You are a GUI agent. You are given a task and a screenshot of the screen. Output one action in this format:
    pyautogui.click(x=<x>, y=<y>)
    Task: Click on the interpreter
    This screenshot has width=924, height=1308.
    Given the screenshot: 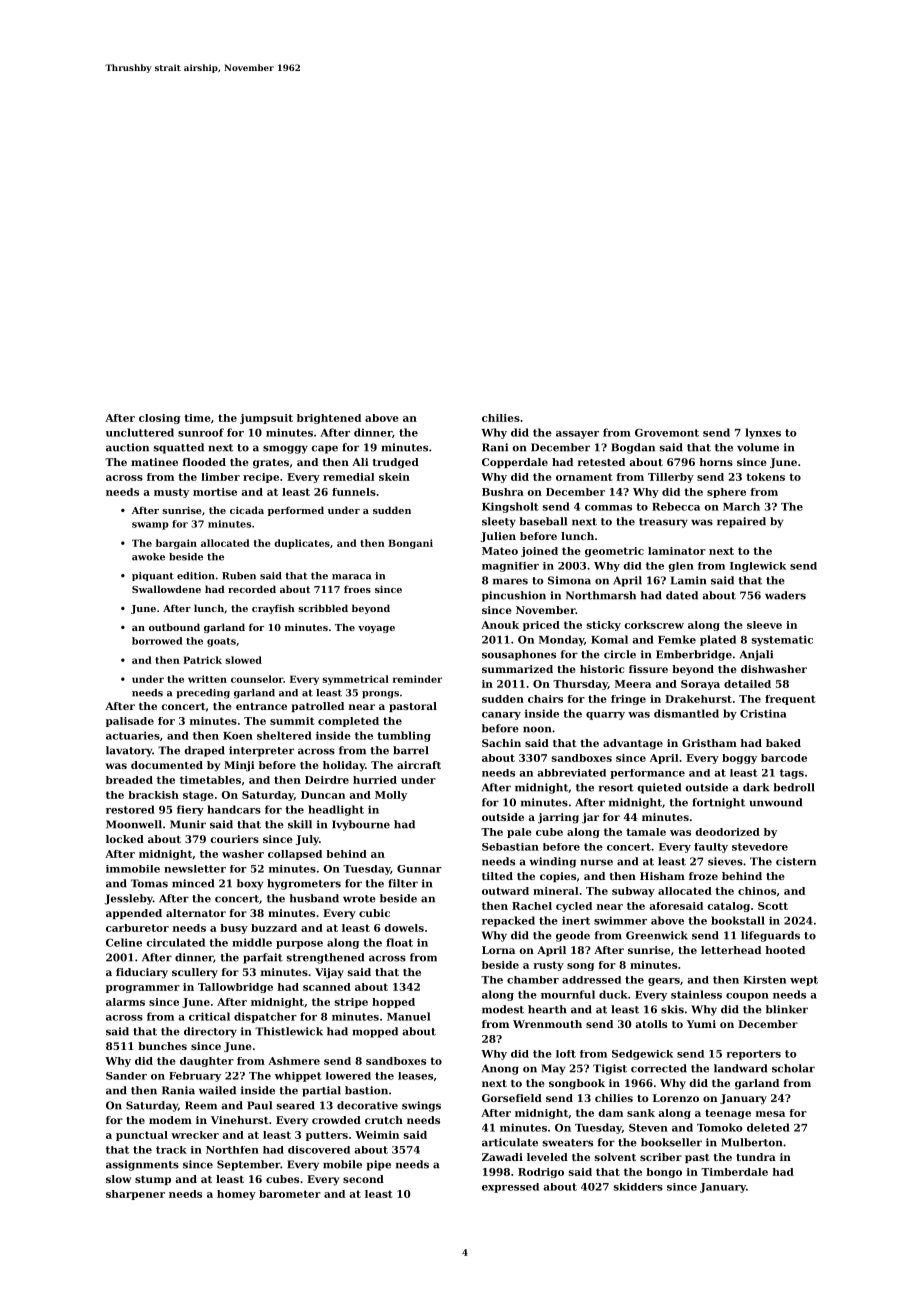 What is the action you would take?
    pyautogui.click(x=261, y=751)
